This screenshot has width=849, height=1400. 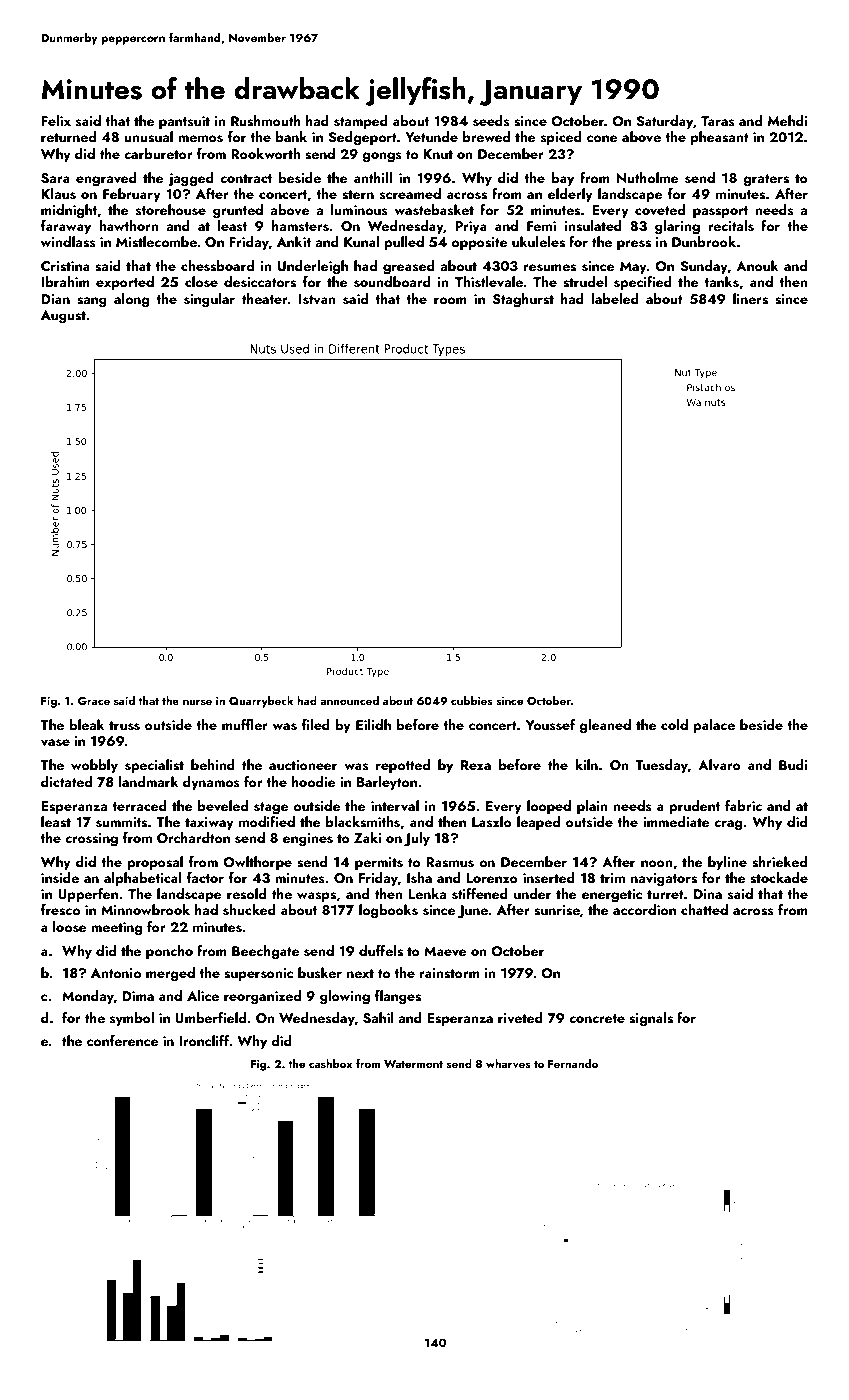 I want to click on seeds, so click(x=491, y=121).
